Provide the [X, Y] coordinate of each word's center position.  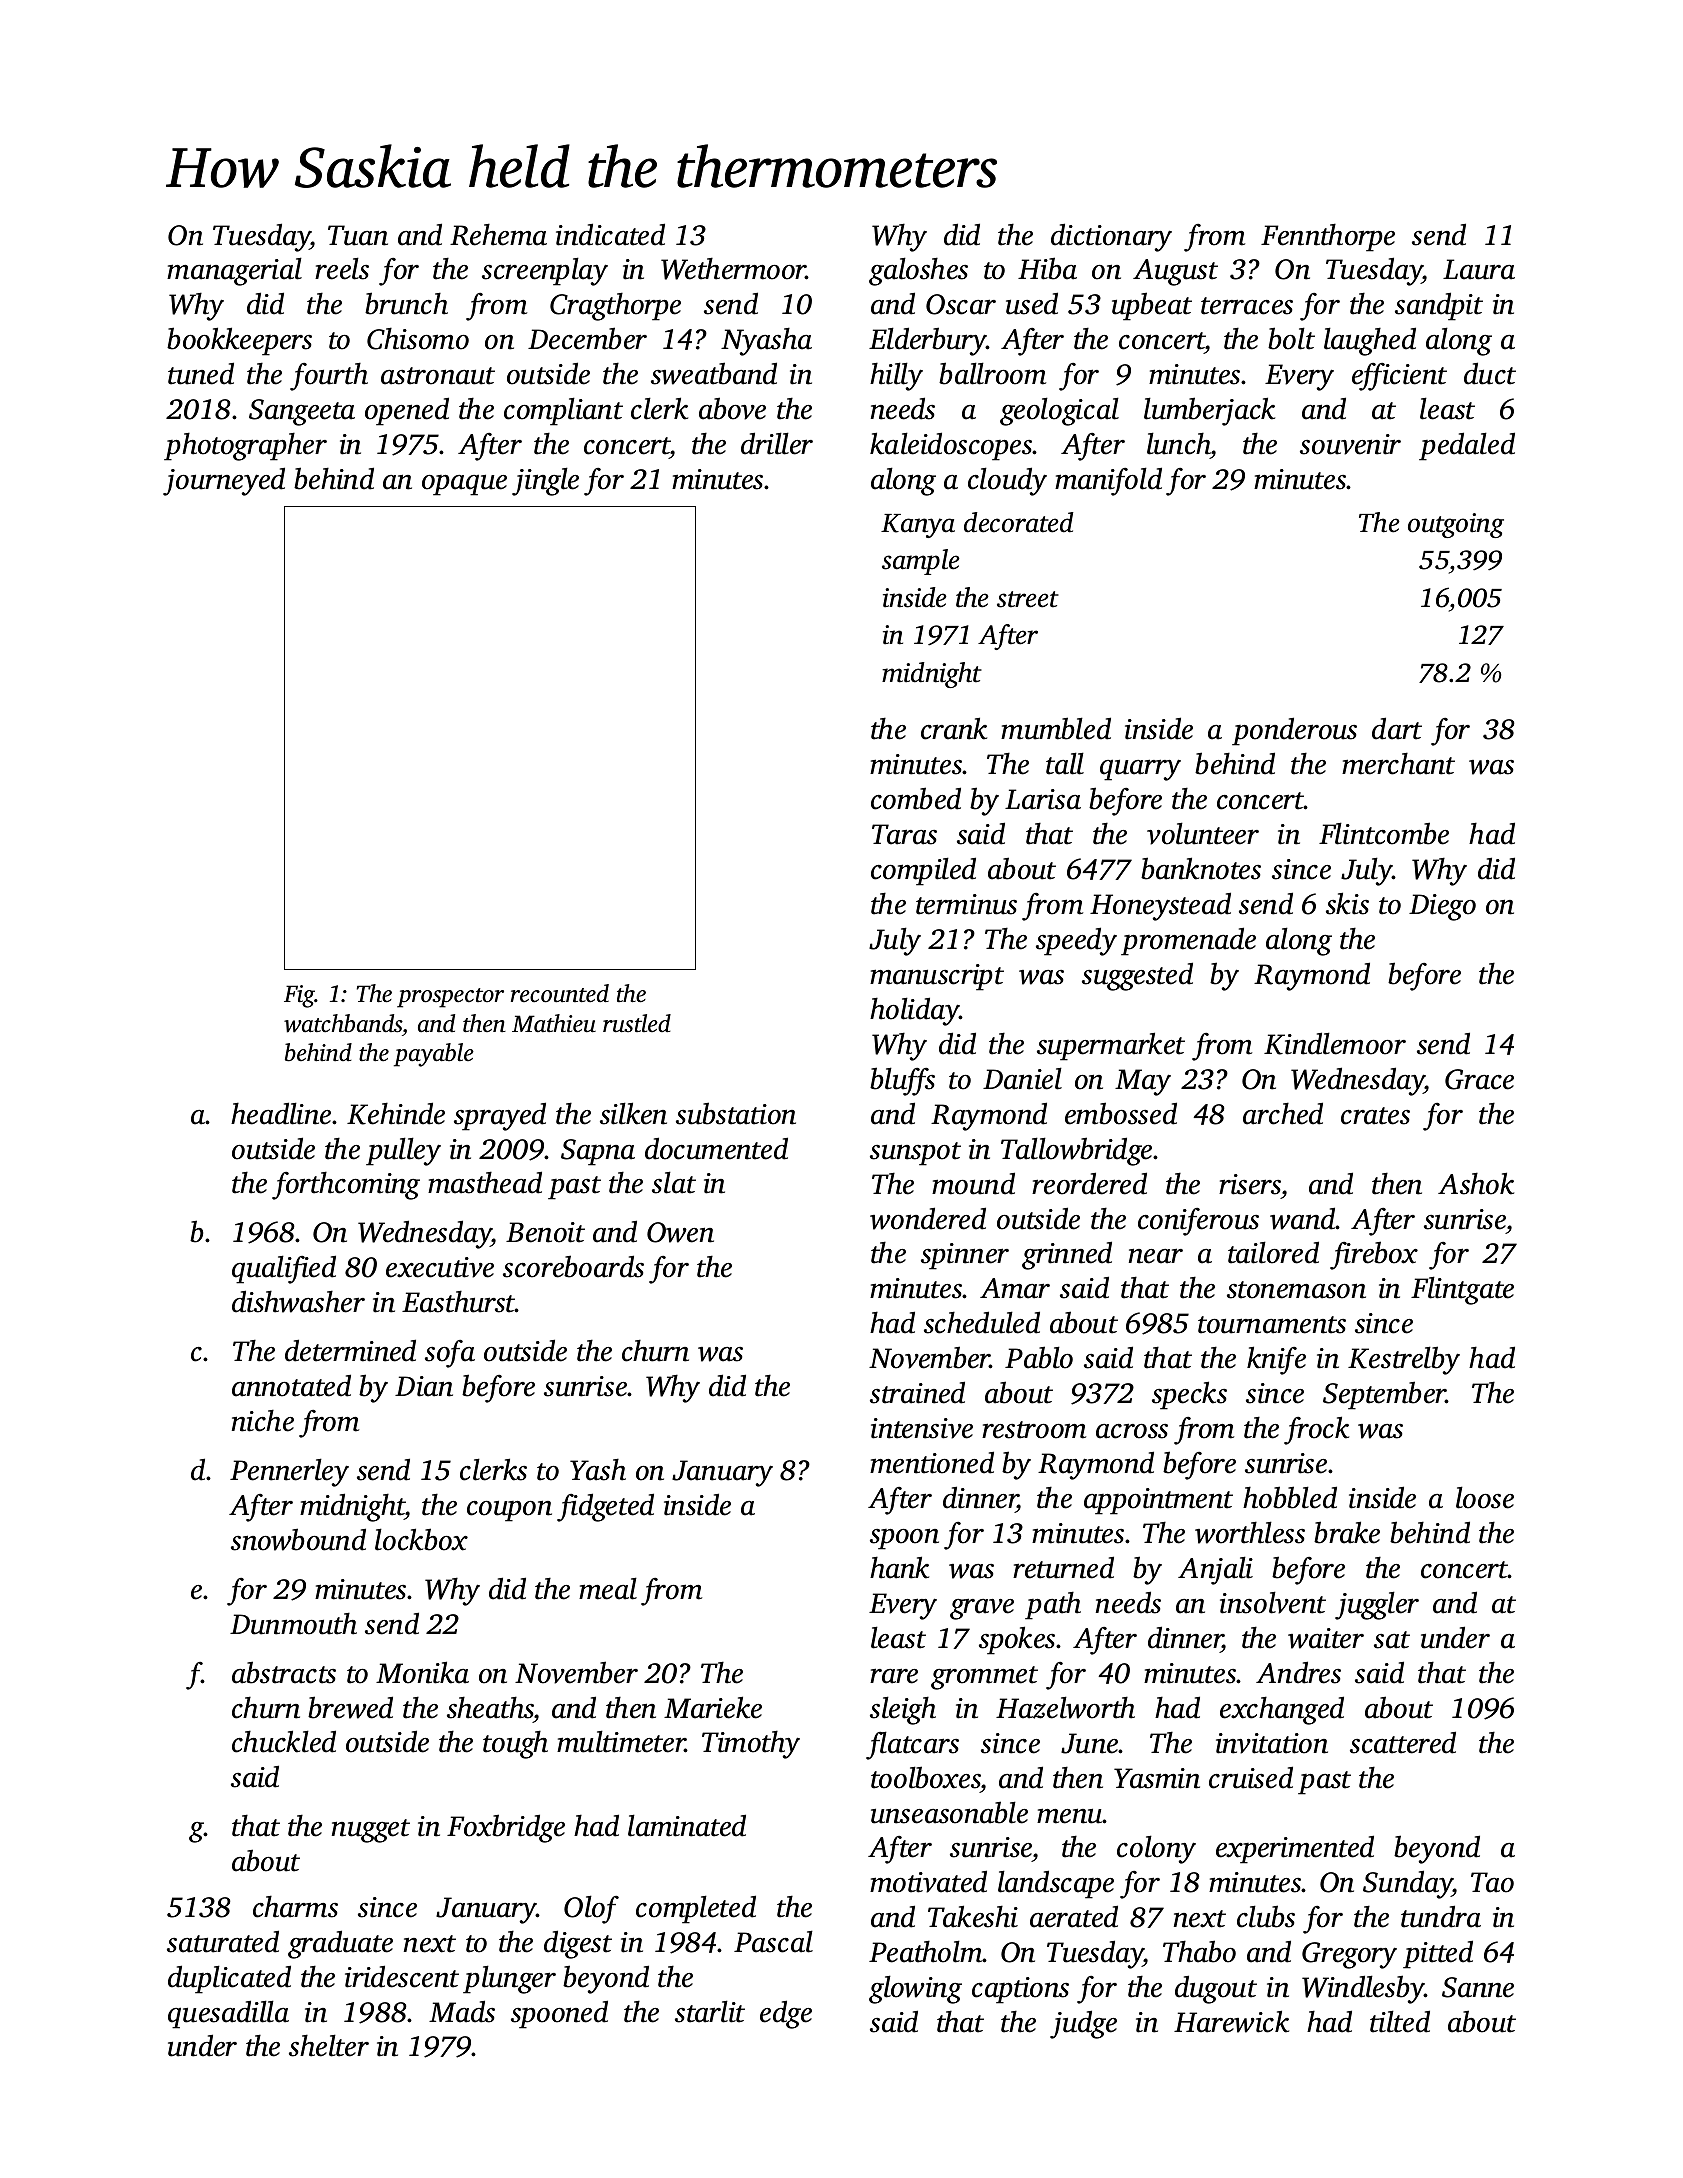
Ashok [1476, 1183]
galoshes [918, 271]
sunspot [915, 1154]
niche [263, 1420]
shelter [329, 2045]
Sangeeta [302, 412]
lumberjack [1209, 411]
